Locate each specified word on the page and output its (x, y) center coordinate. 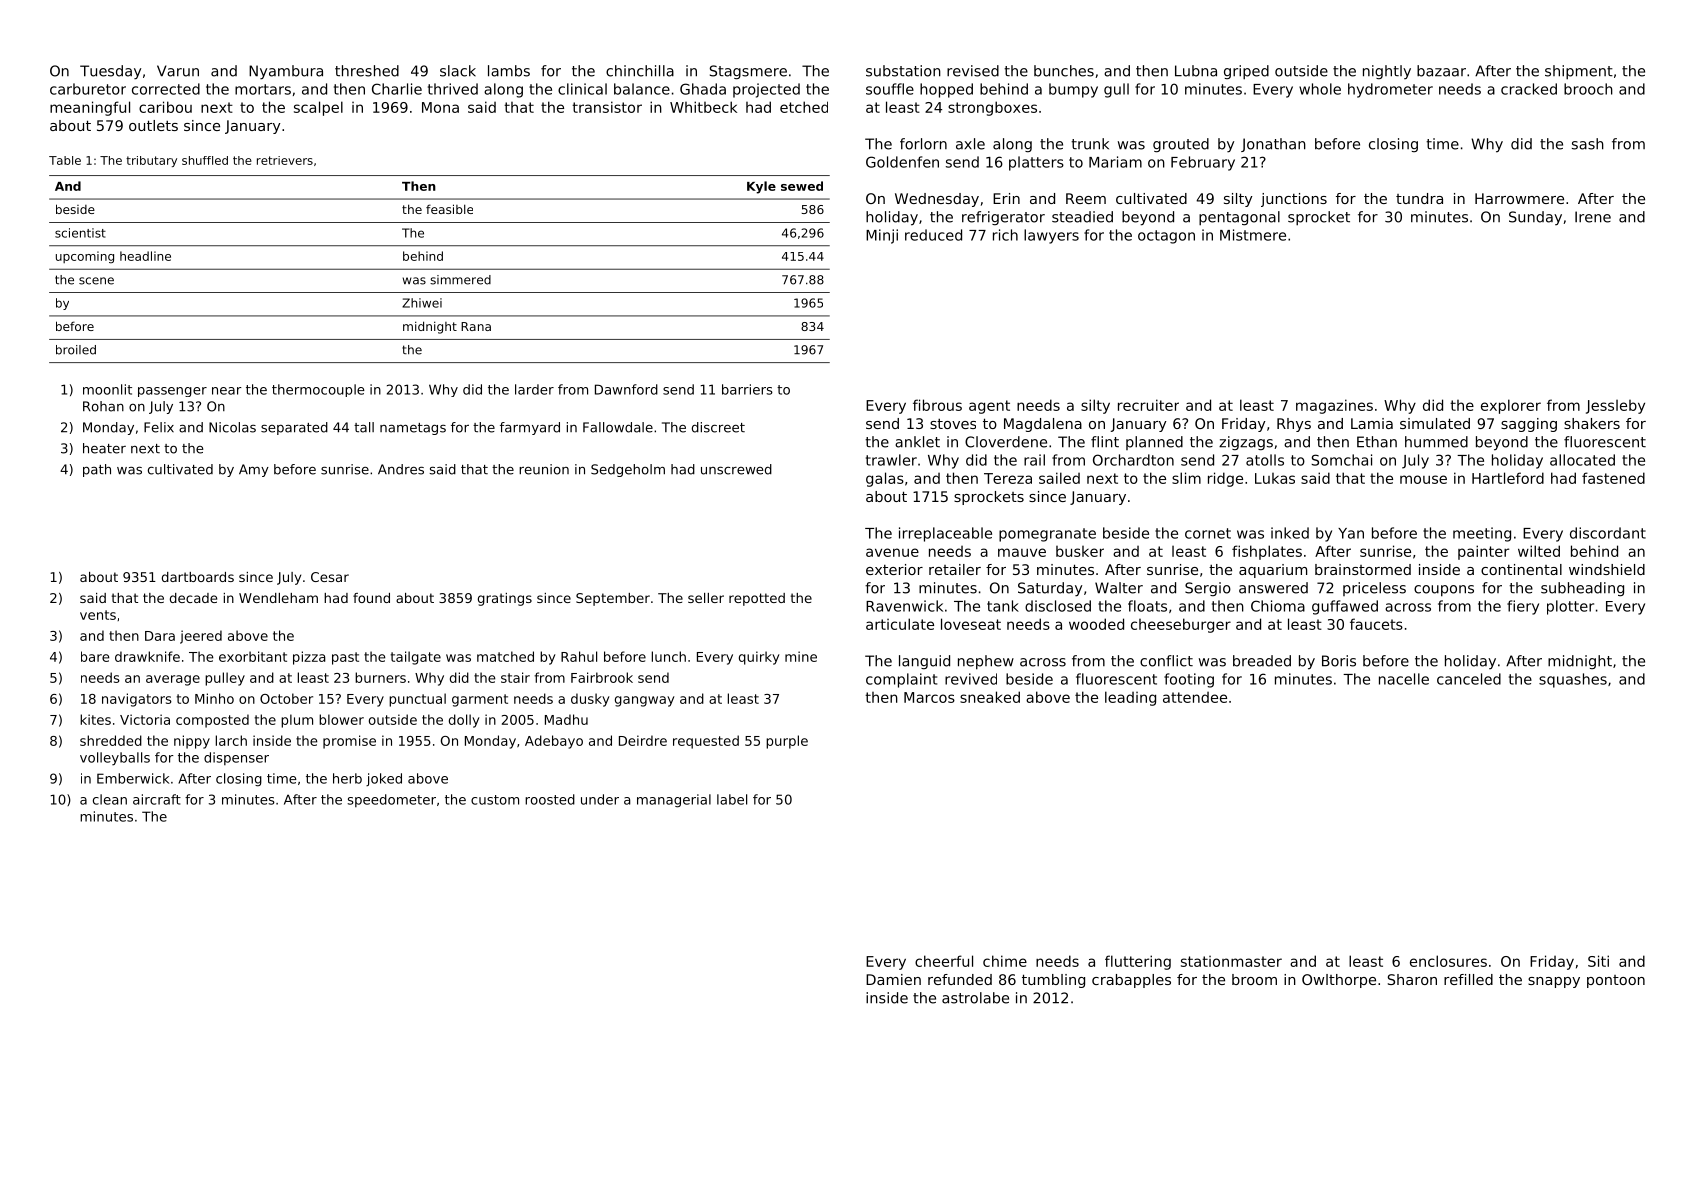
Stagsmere (748, 72)
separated (294, 428)
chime (1005, 961)
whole (1320, 89)
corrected (166, 89)
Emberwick (133, 778)
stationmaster (1231, 961)
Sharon (1412, 979)
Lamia (1372, 423)
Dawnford (626, 389)
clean (110, 799)
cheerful (944, 961)
